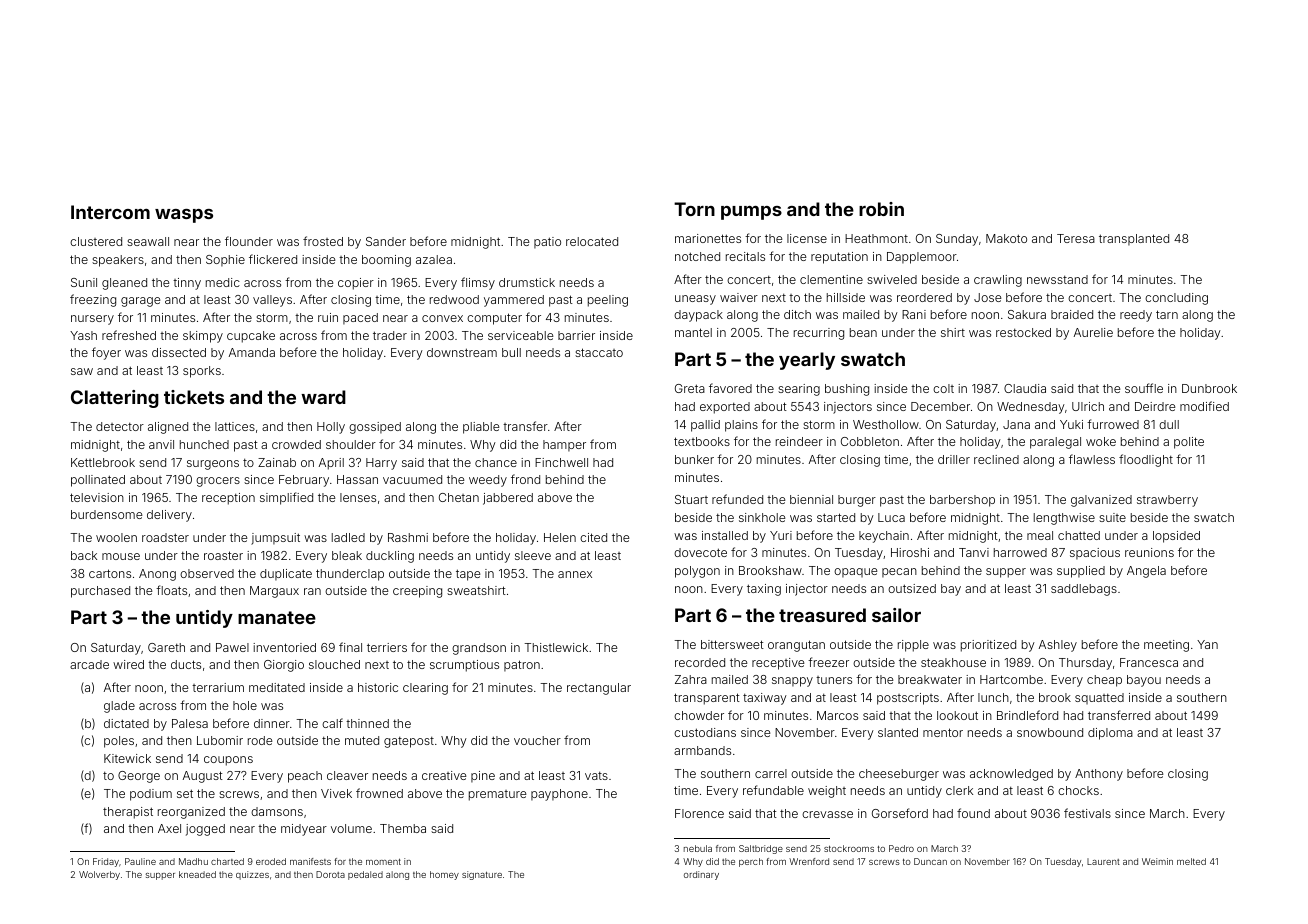  What do you see at coordinates (1134, 240) in the page?
I see `transplanted` at bounding box center [1134, 240].
